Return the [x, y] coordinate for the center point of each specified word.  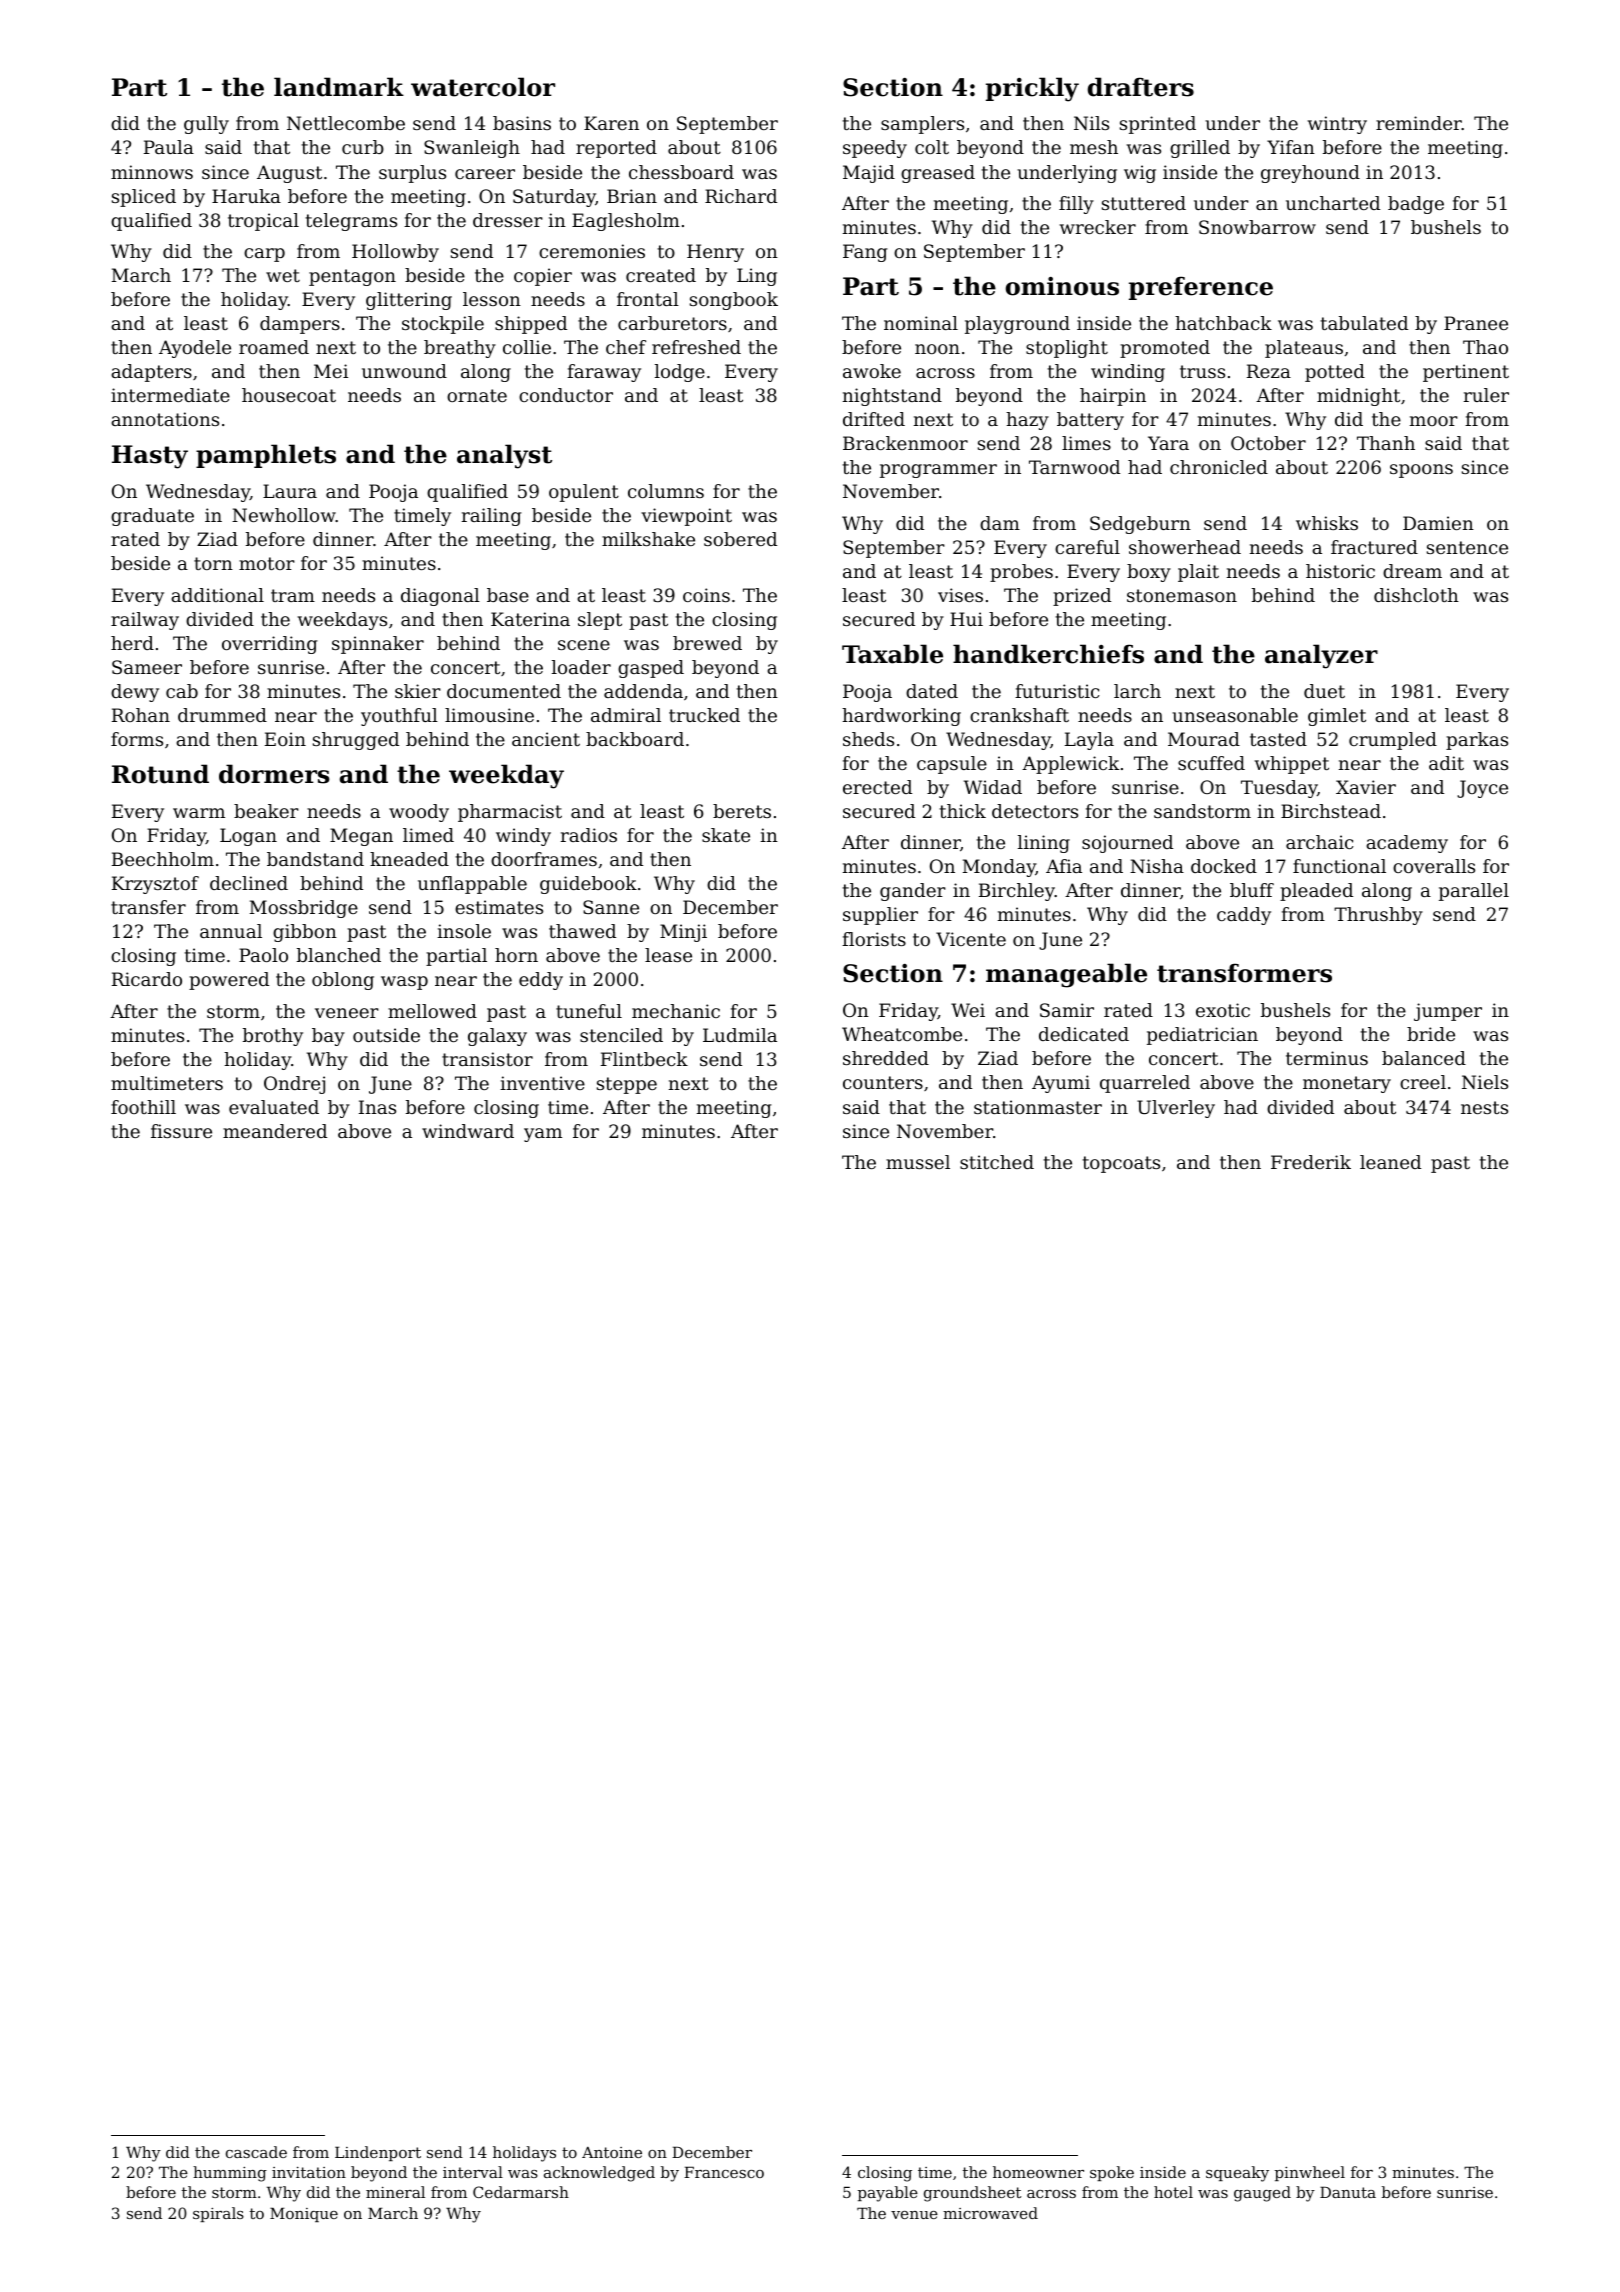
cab [182, 691]
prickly [1032, 89]
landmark [339, 87]
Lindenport [378, 2153]
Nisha [1157, 866]
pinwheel [1310, 2173]
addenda [643, 691]
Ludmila [740, 1035]
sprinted [1158, 125]
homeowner [1038, 2172]
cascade [256, 2152]
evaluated [274, 1107]
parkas [1477, 741]
